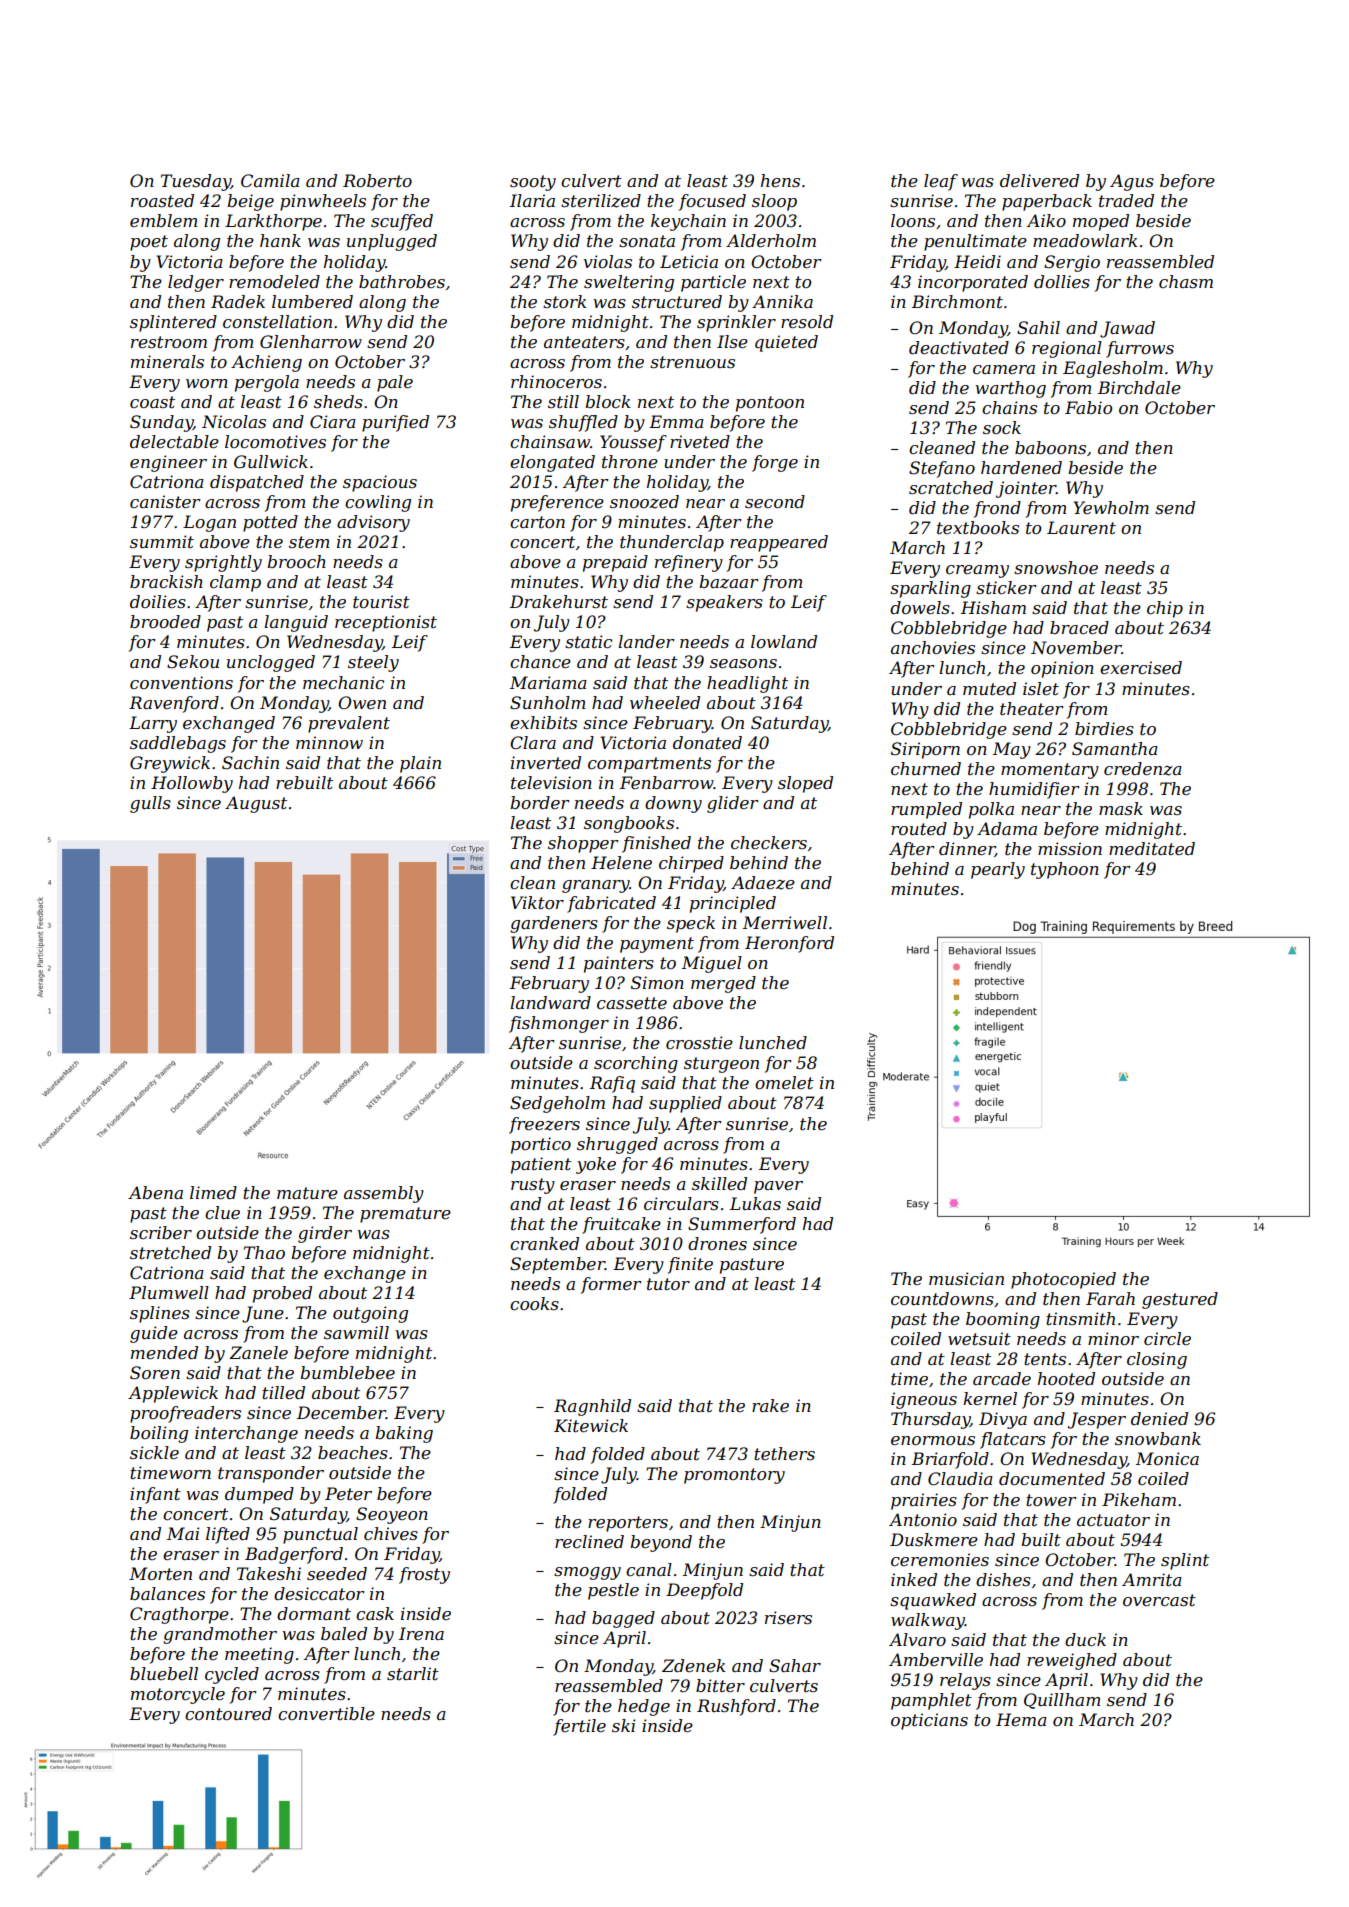 This screenshot has width=1349, height=1907. Describe the element at coordinates (707, 742) in the screenshot. I see `donated` at that location.
